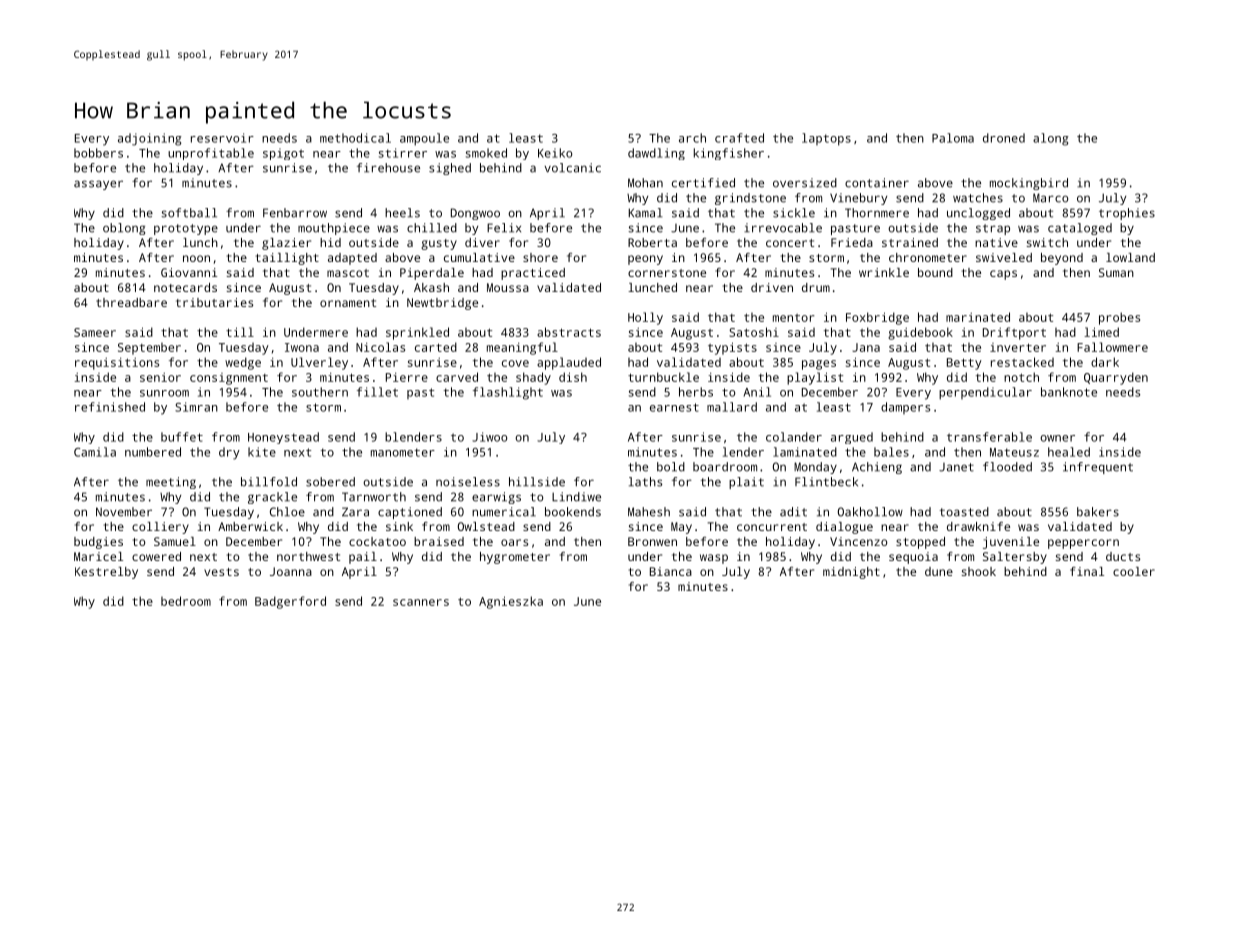  Describe the element at coordinates (150, 139) in the page. I see `adjoining` at that location.
